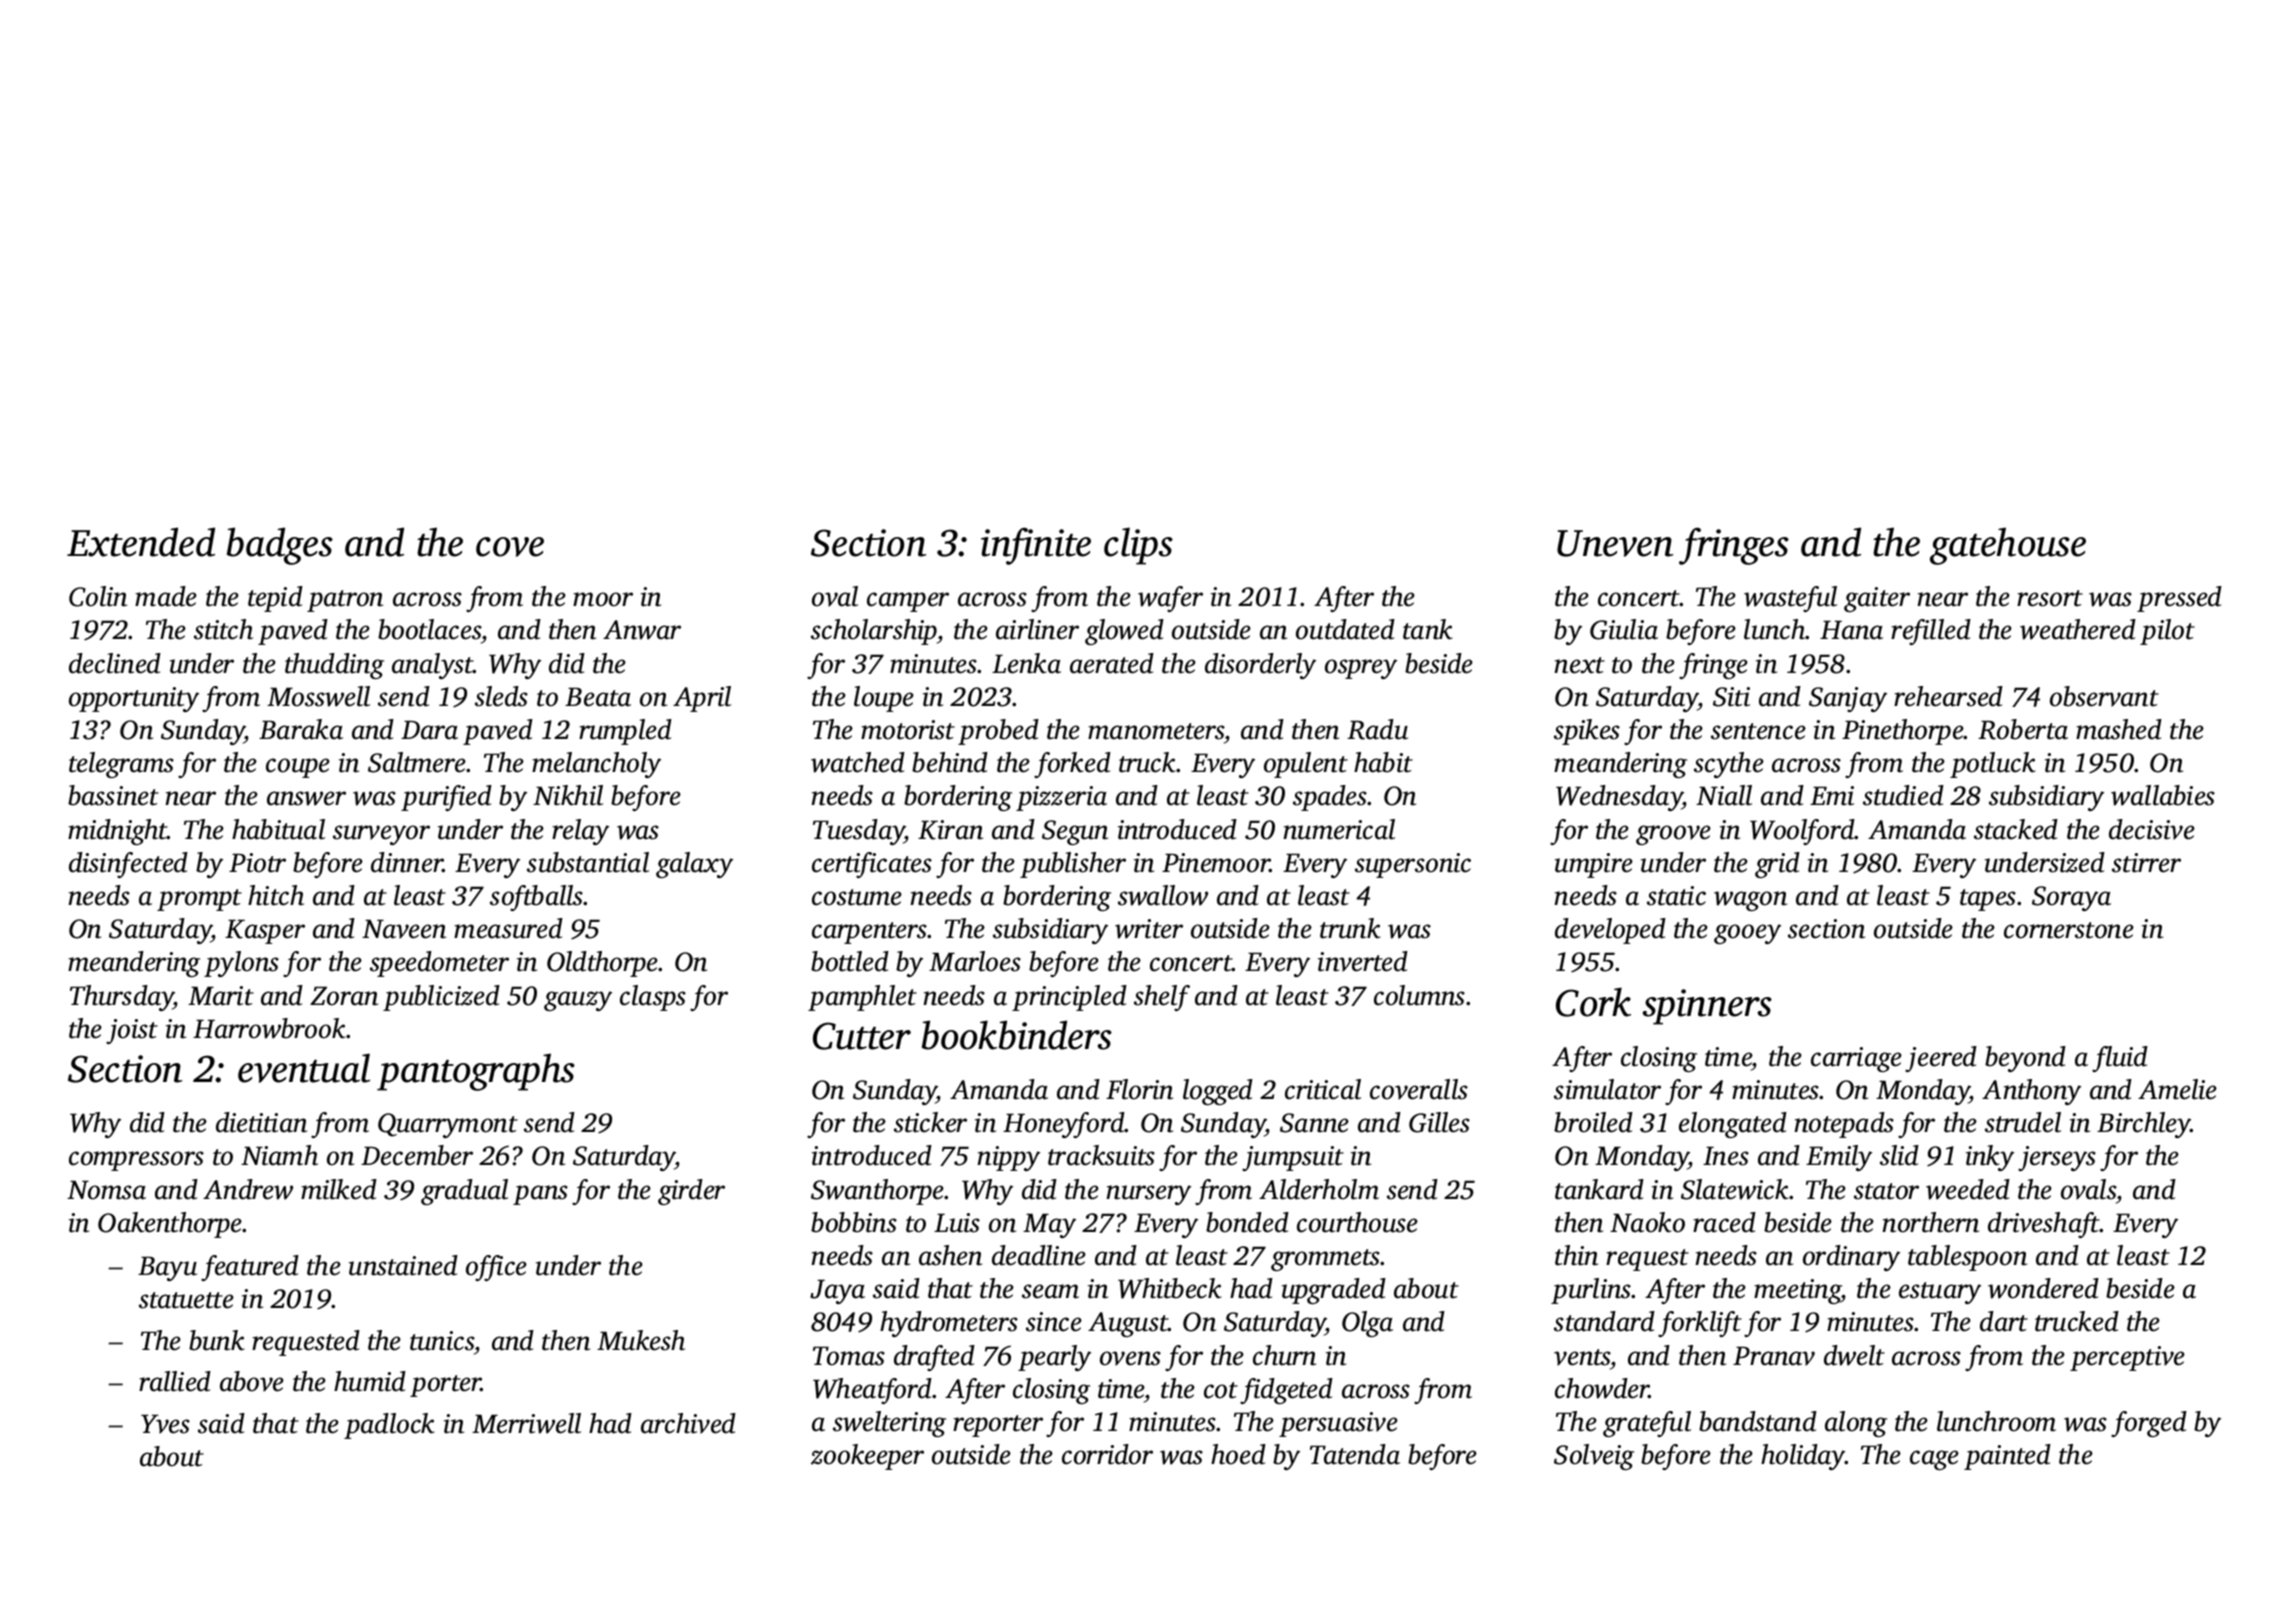 The image size is (2292, 1620). What do you see at coordinates (1903, 795) in the page?
I see `studied` at bounding box center [1903, 795].
